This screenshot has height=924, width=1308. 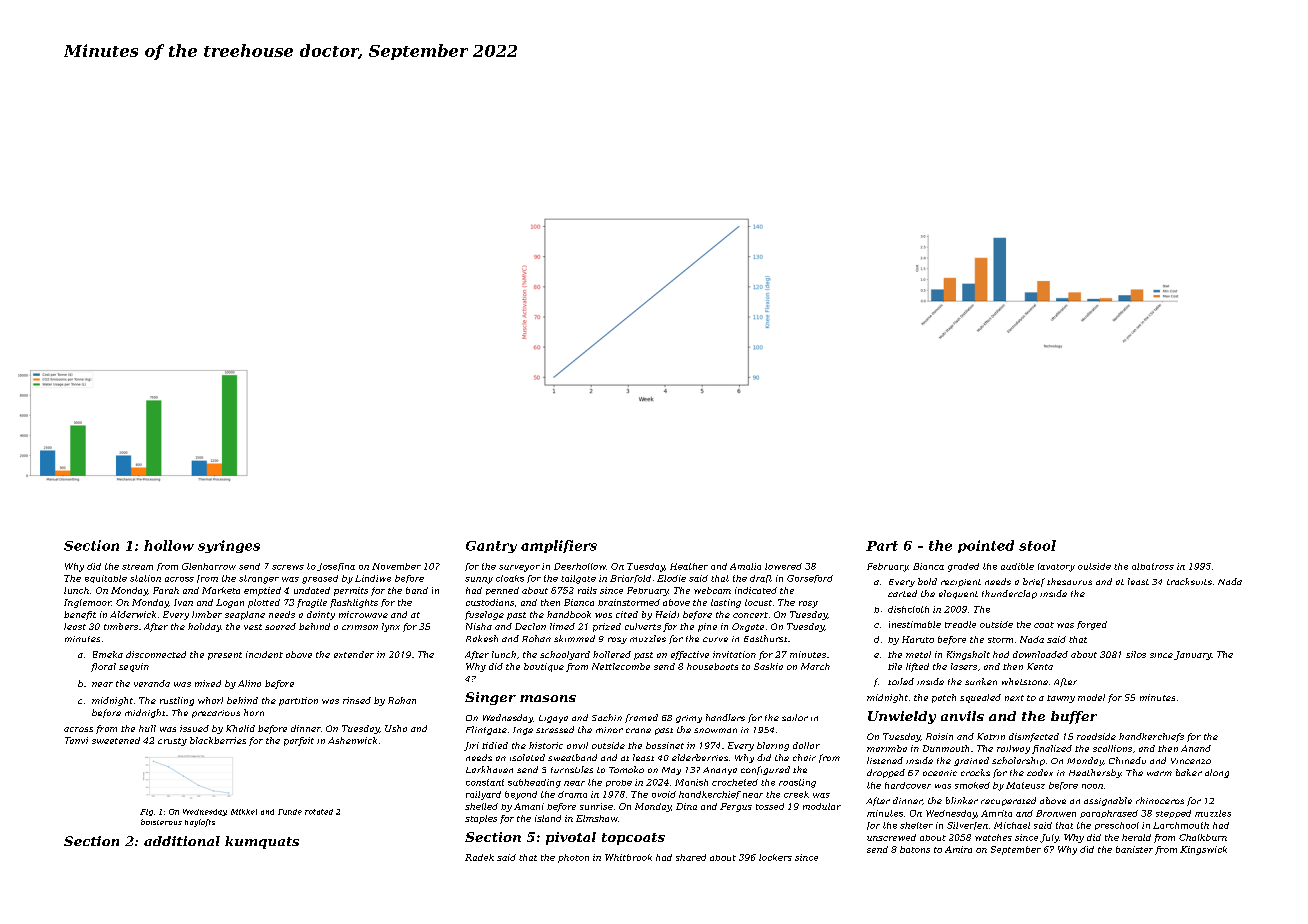 What do you see at coordinates (745, 566) in the screenshot?
I see `Amalia` at bounding box center [745, 566].
